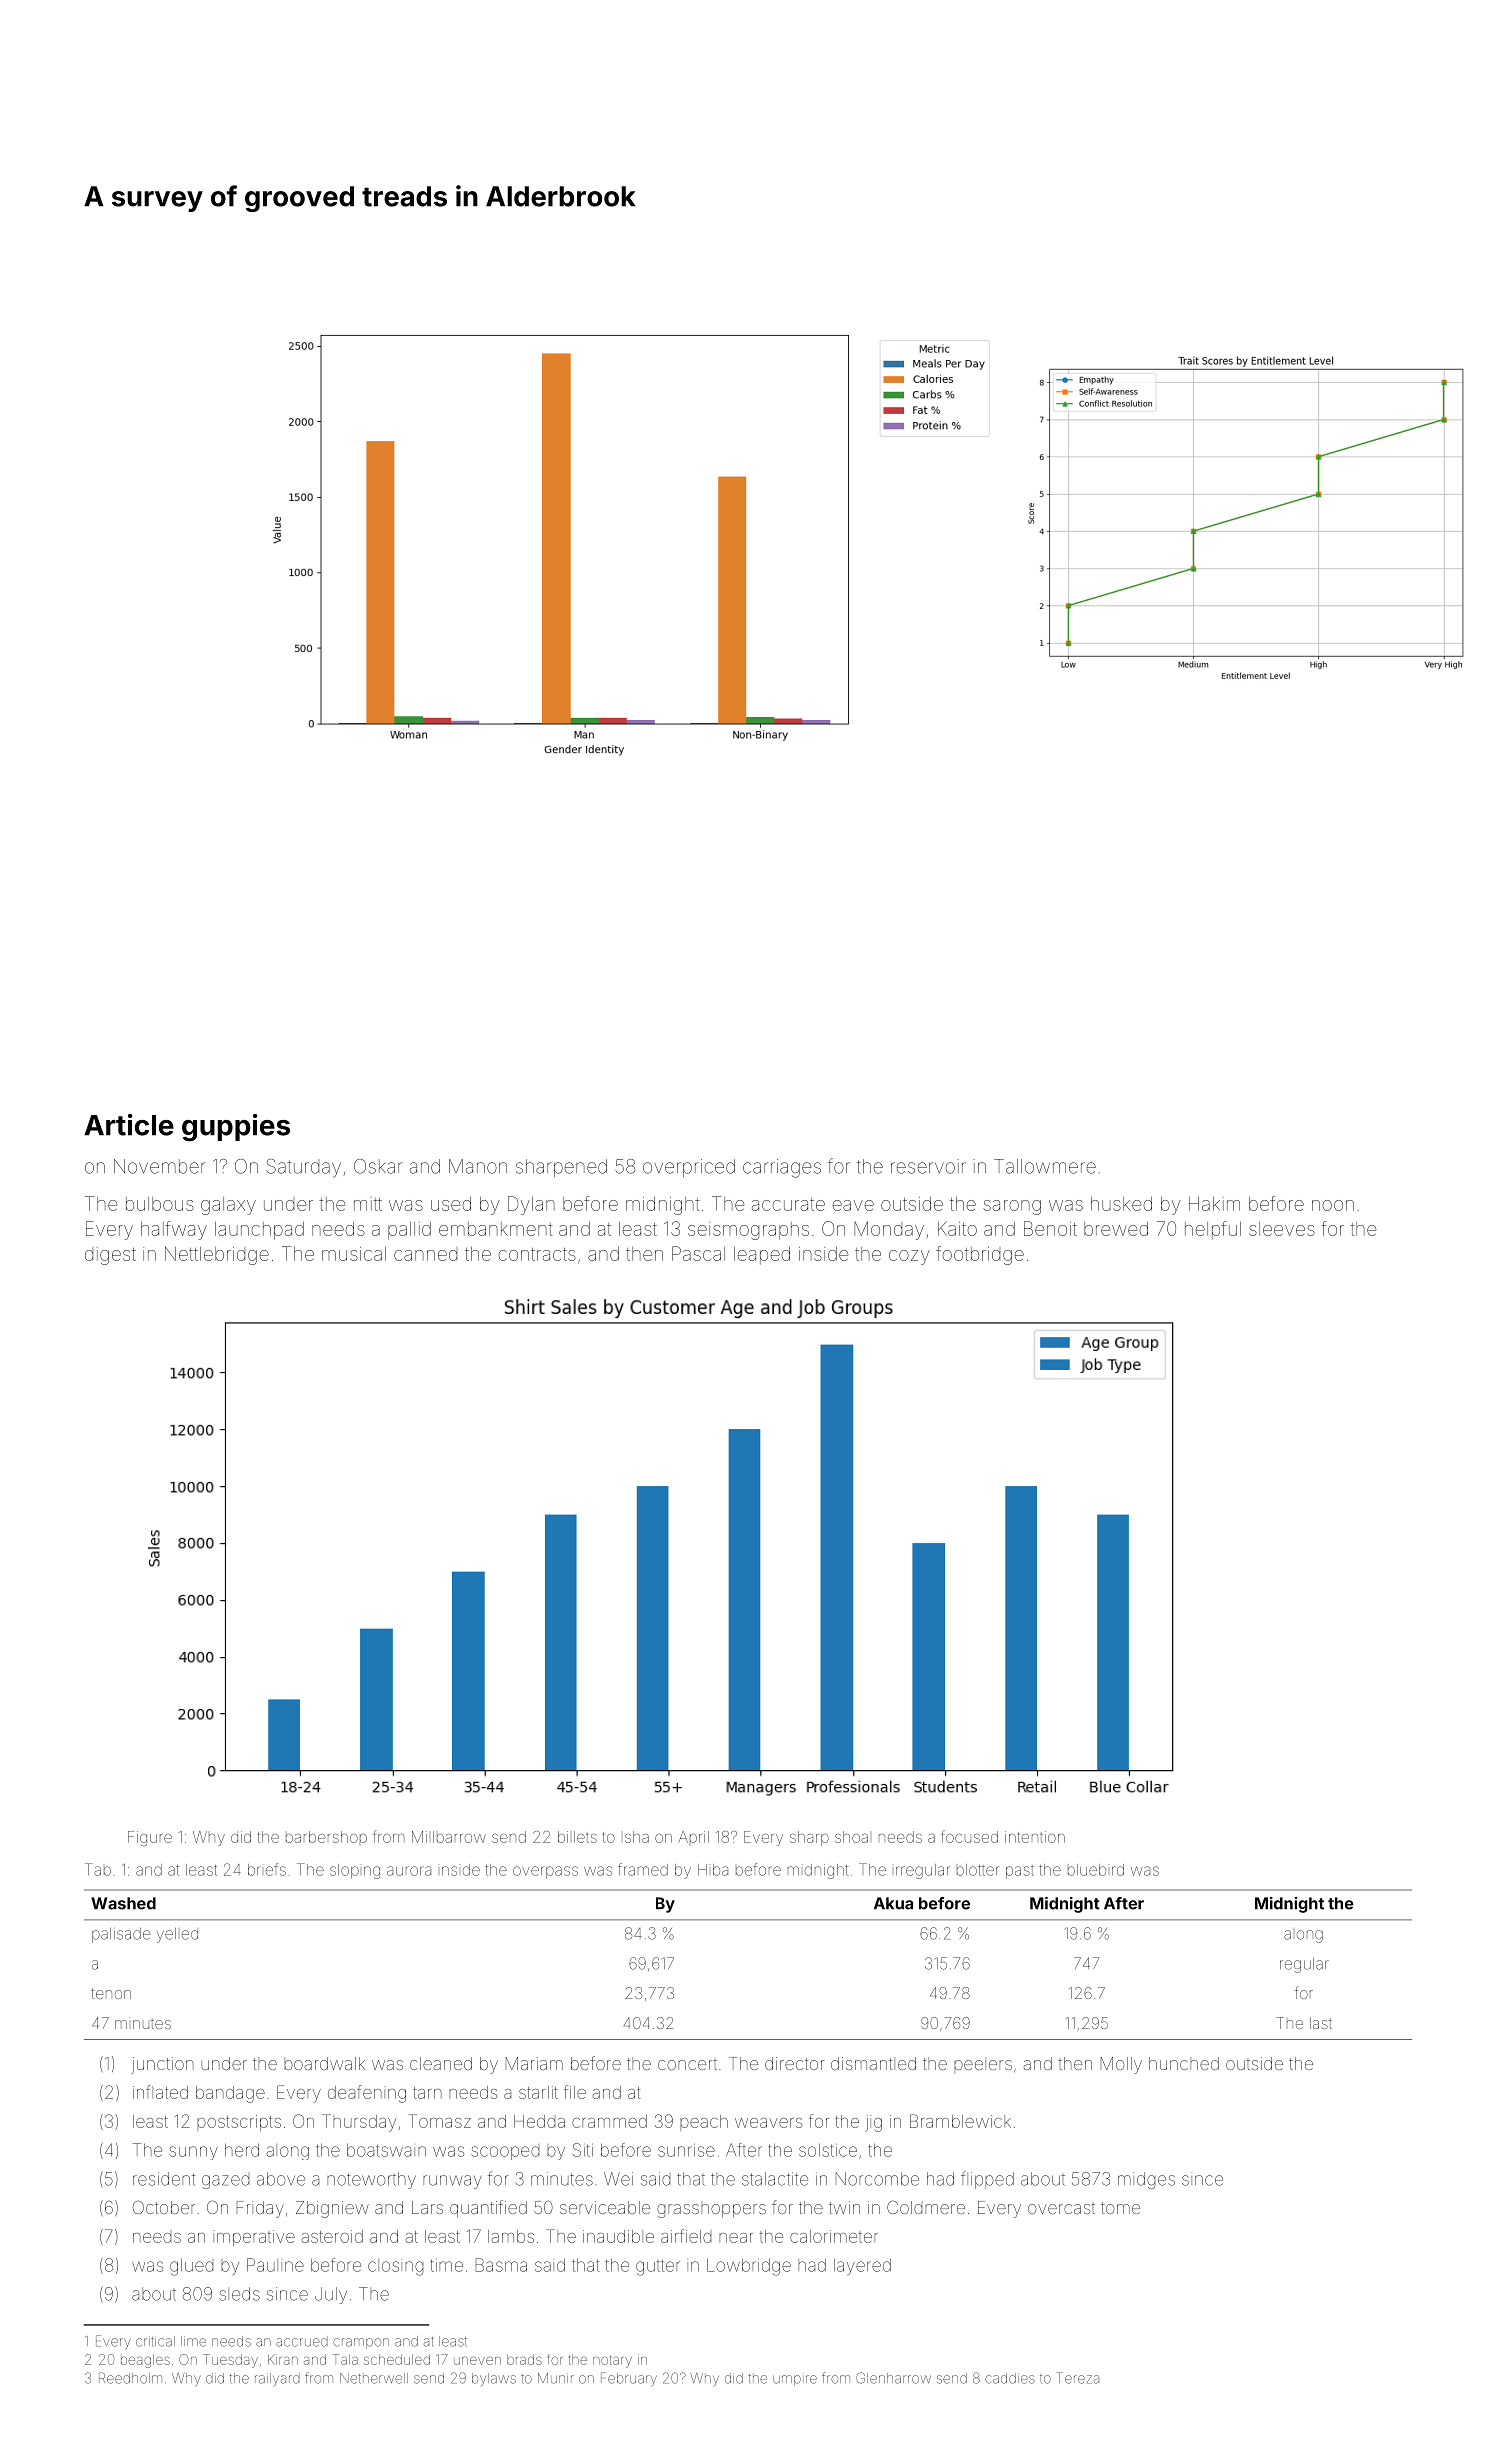 The image size is (1496, 2464). What do you see at coordinates (795, 2380) in the page?
I see `umpire` at bounding box center [795, 2380].
